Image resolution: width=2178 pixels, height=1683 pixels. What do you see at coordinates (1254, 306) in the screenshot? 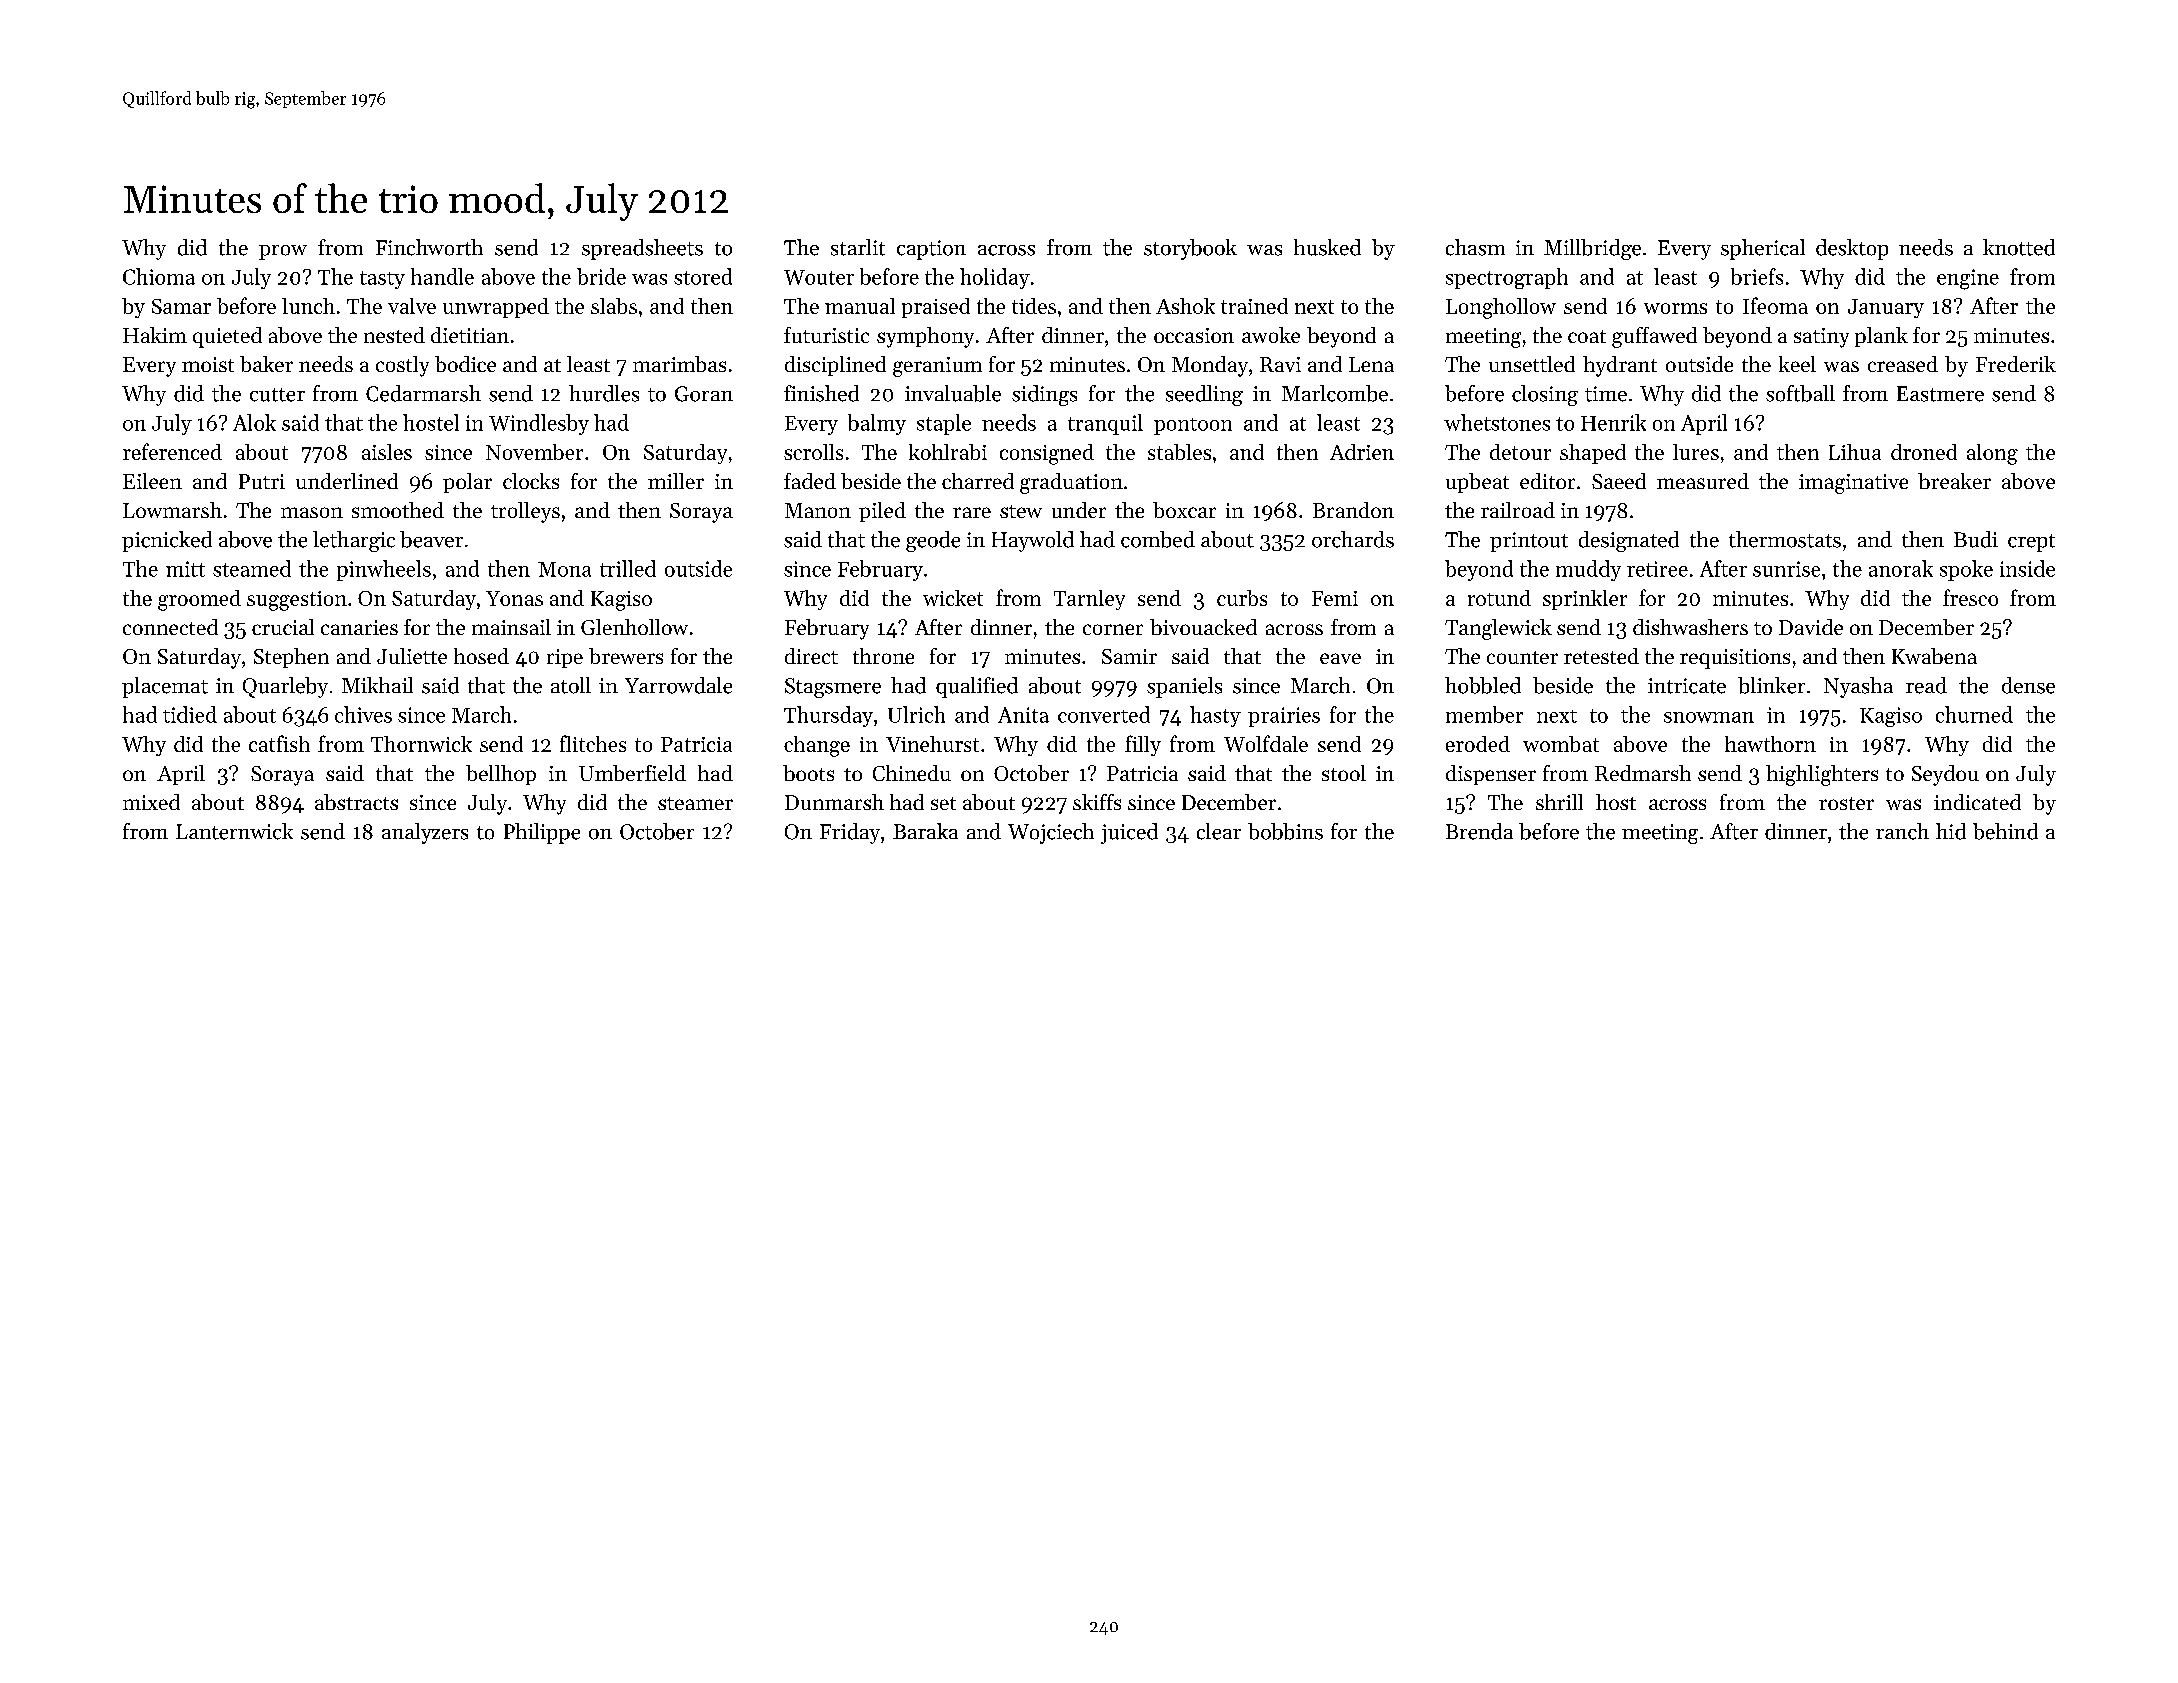
I see `trained` at bounding box center [1254, 306].
